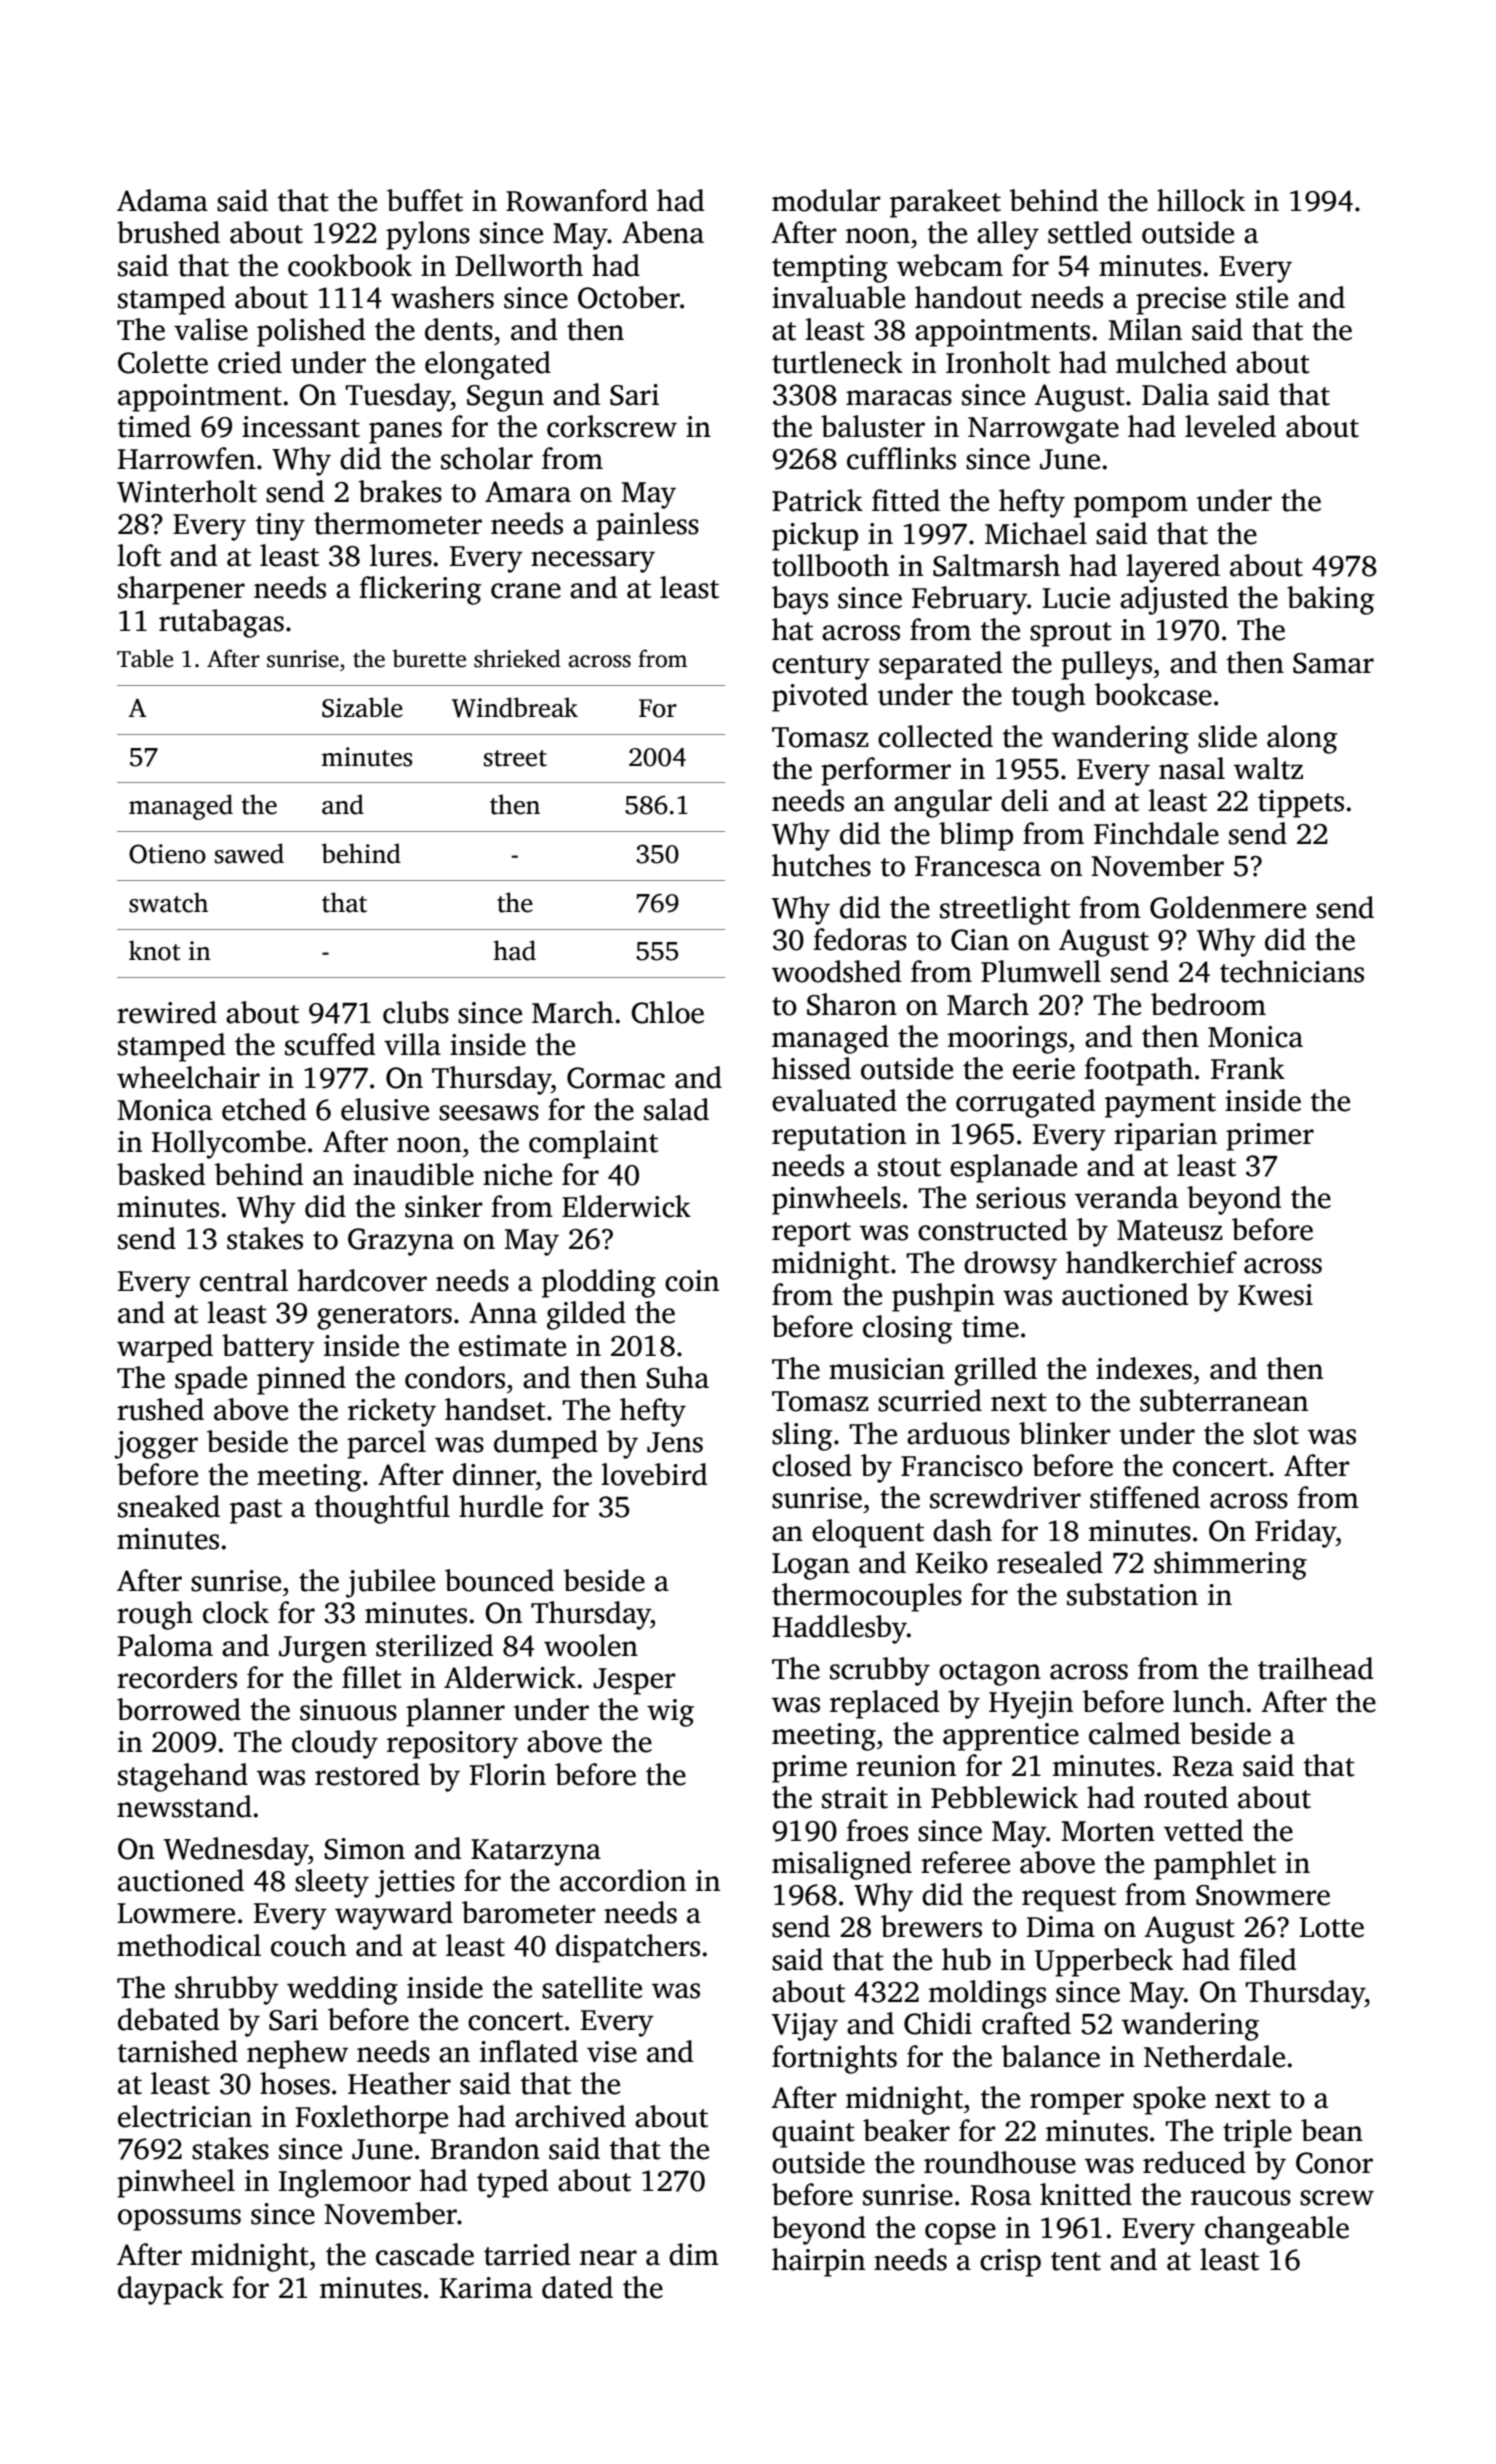 This document has height=2464, width=1496. What do you see at coordinates (821, 865) in the document?
I see `hutches` at bounding box center [821, 865].
